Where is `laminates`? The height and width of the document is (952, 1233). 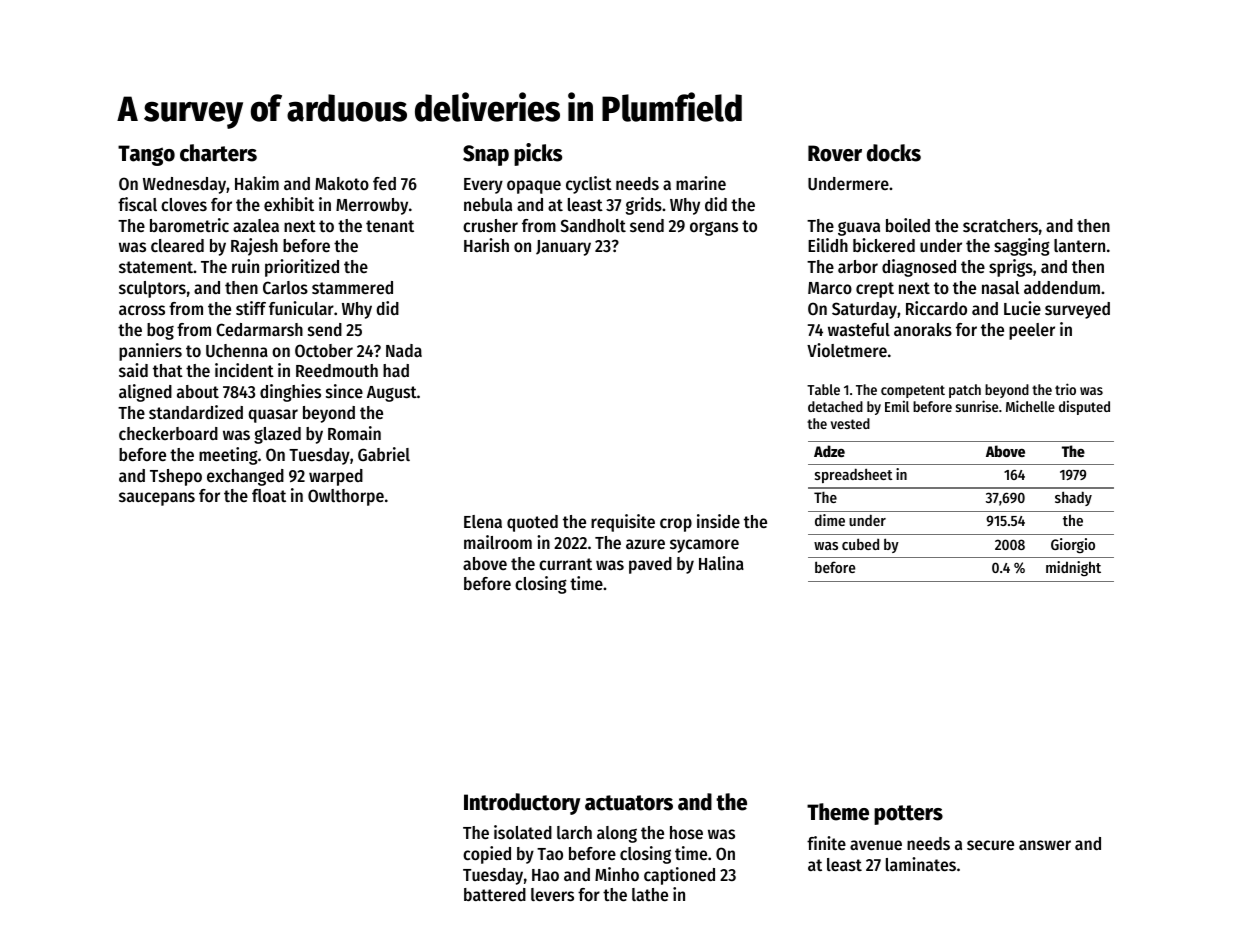
laminates is located at coordinates (921, 864).
